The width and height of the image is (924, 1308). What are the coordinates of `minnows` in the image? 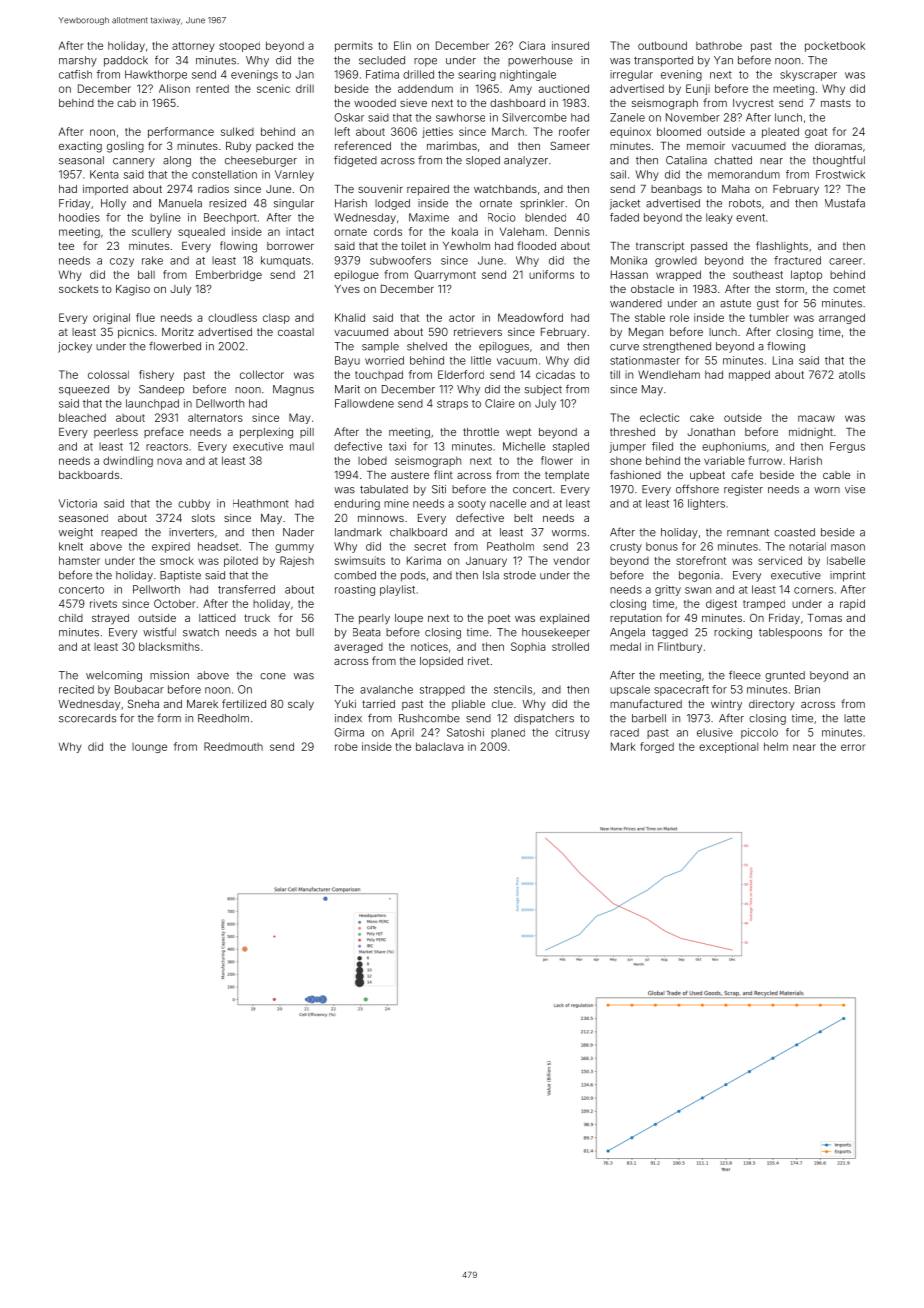 It's located at (381, 518).
